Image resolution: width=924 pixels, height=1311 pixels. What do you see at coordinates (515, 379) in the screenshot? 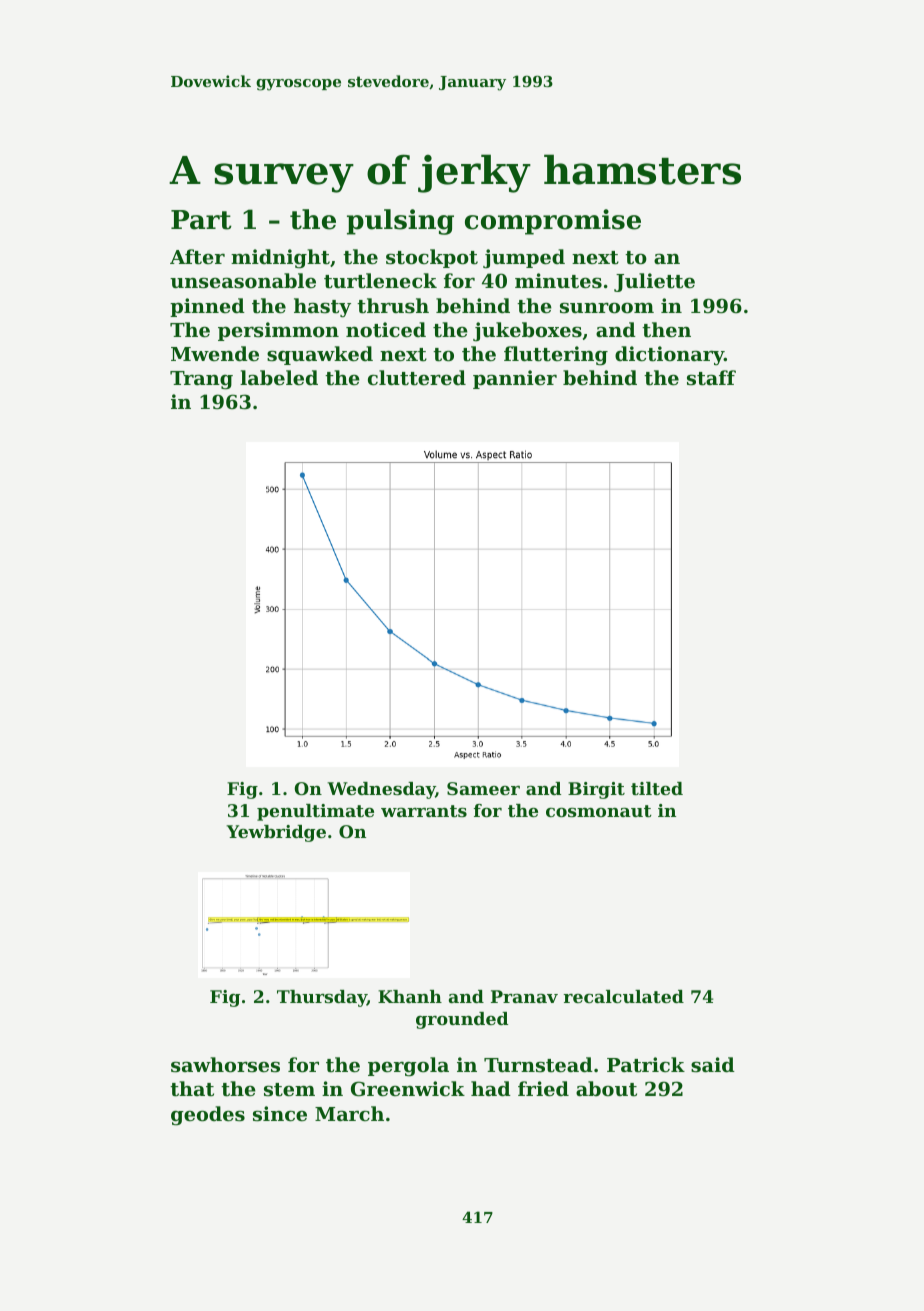
I see `pannier` at bounding box center [515, 379].
